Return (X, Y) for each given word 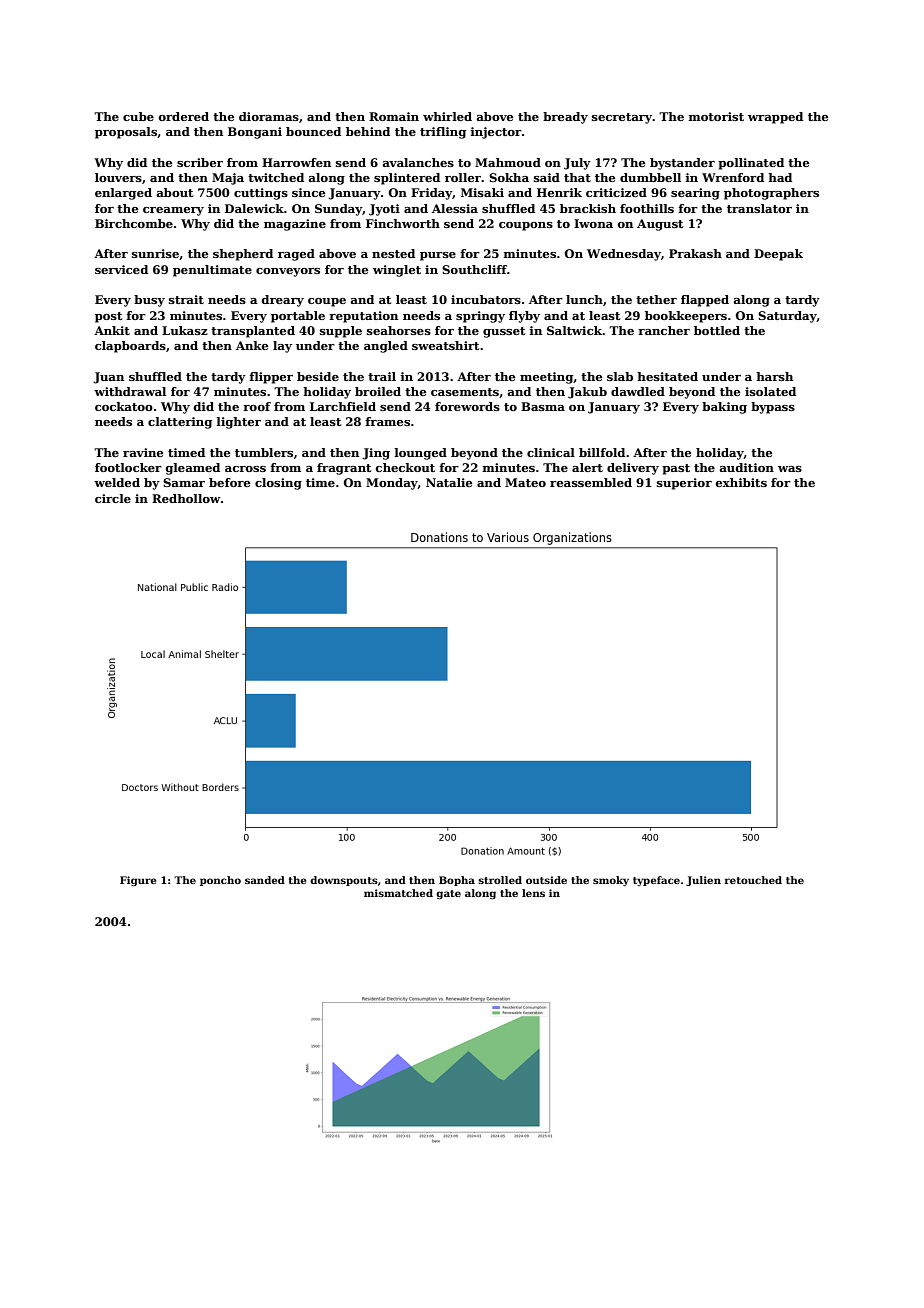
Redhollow (186, 498)
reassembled (591, 482)
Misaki (482, 192)
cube (138, 116)
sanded (265, 880)
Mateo (525, 482)
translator (759, 208)
